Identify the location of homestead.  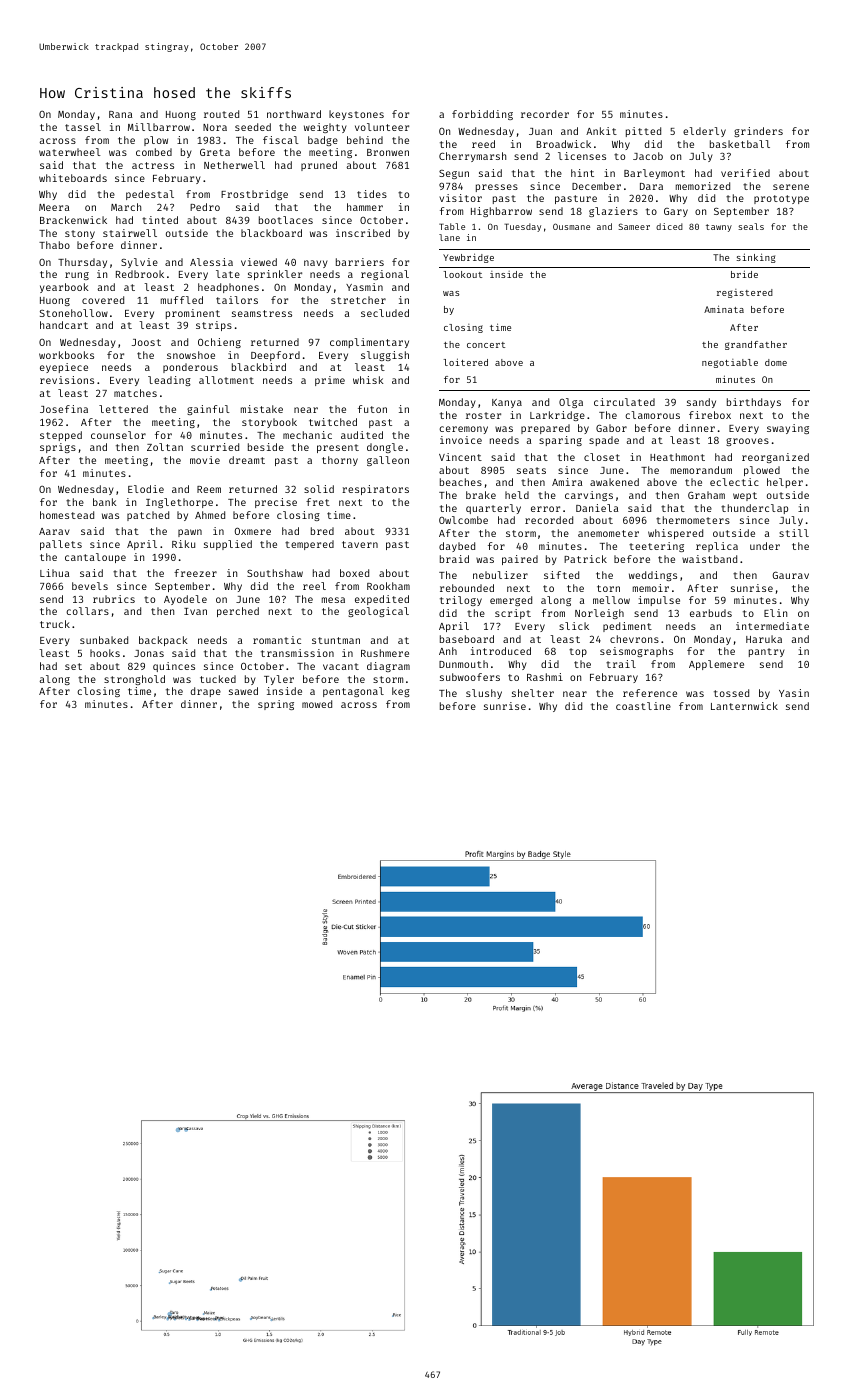
(67, 515).
